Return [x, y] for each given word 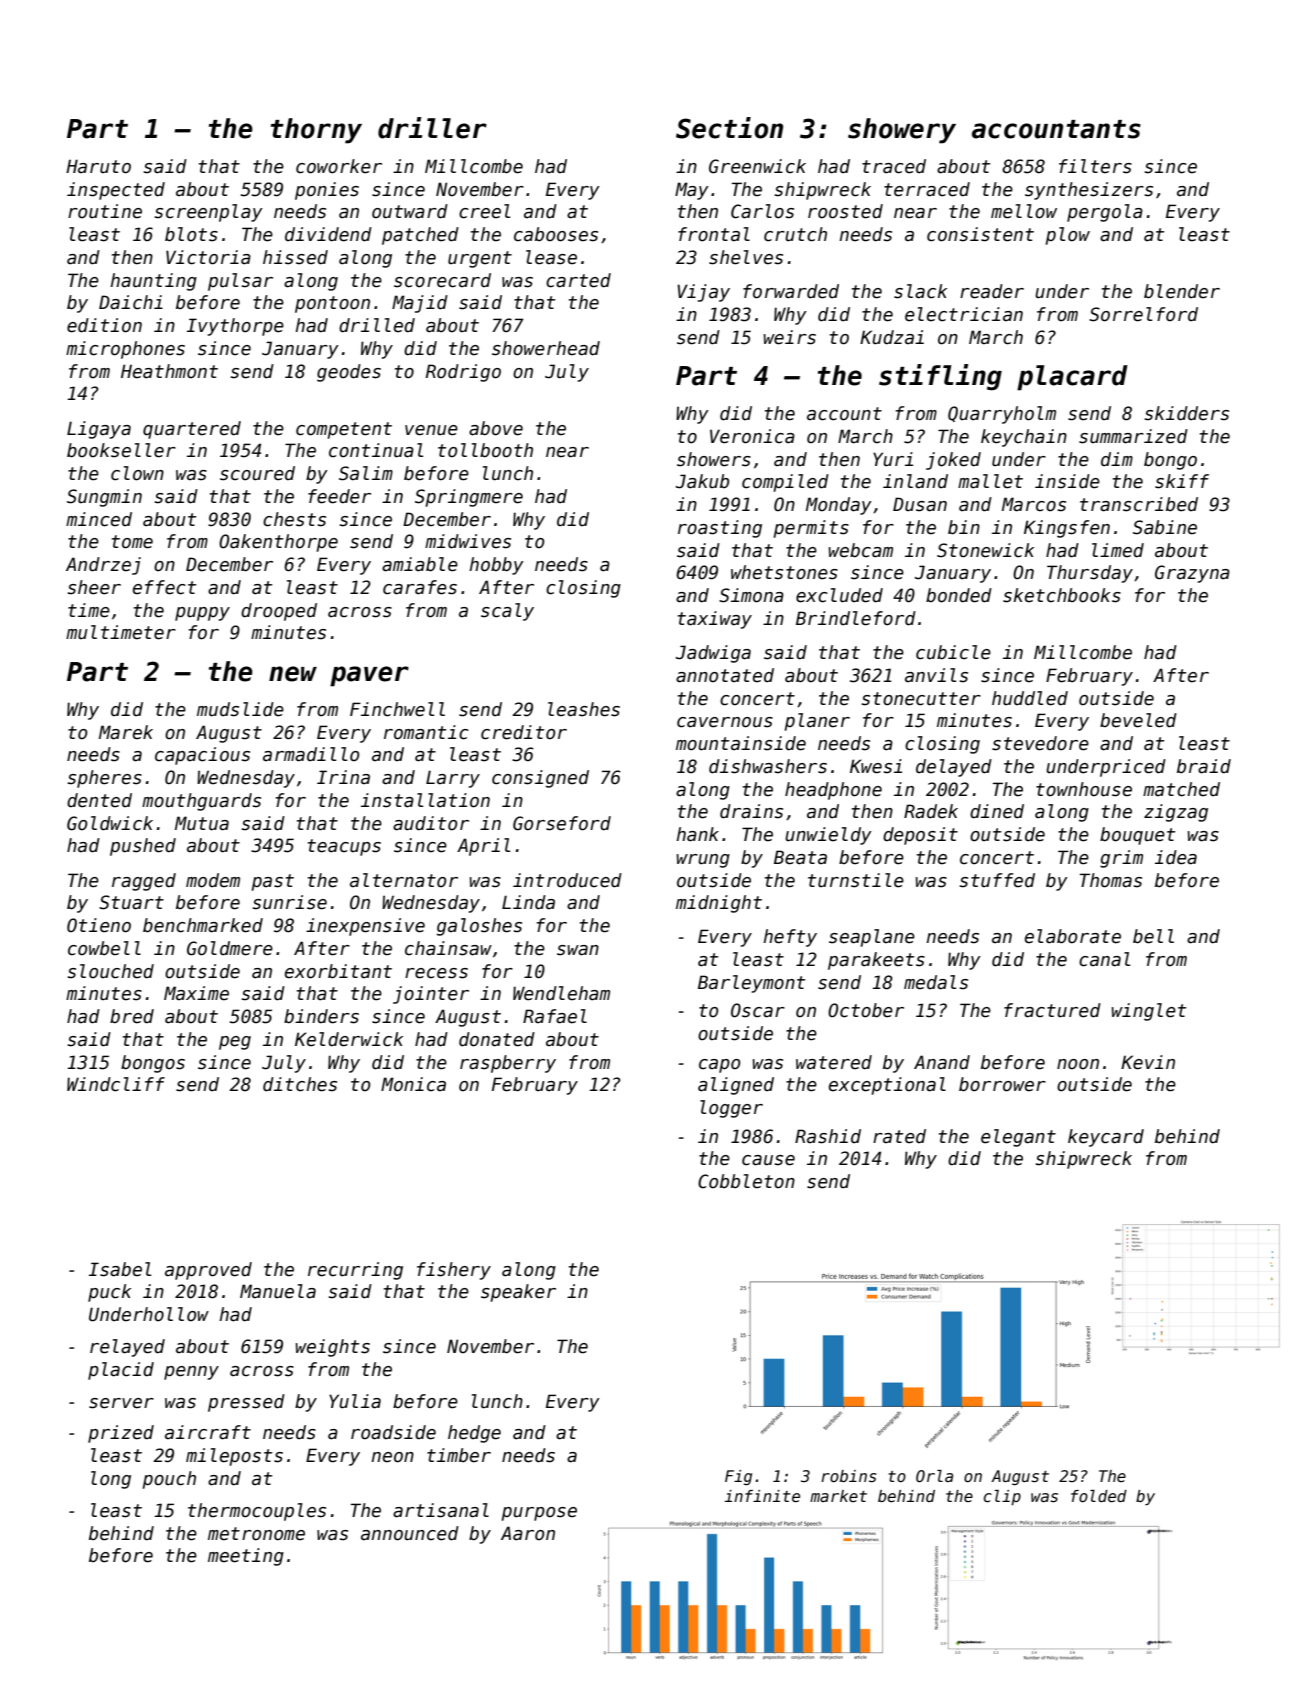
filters [1095, 166]
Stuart [131, 902]
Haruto [98, 166]
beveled [1138, 720]
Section [729, 128]
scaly [507, 612]
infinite [762, 1496]
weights [333, 1348]
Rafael [555, 1016]
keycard [1106, 1138]
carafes [420, 587]
